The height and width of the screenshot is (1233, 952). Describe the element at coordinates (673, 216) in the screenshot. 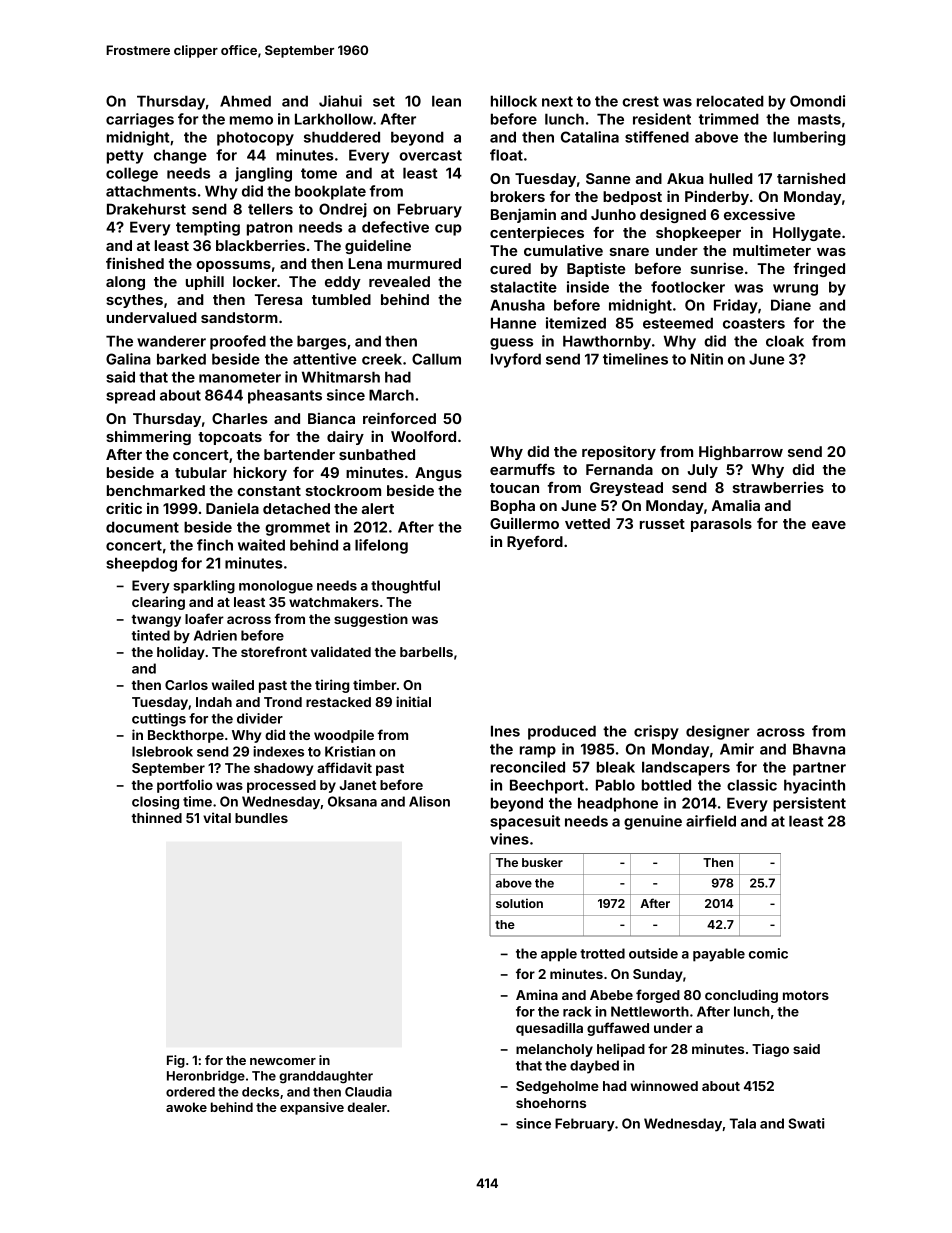

I see `designed` at that location.
